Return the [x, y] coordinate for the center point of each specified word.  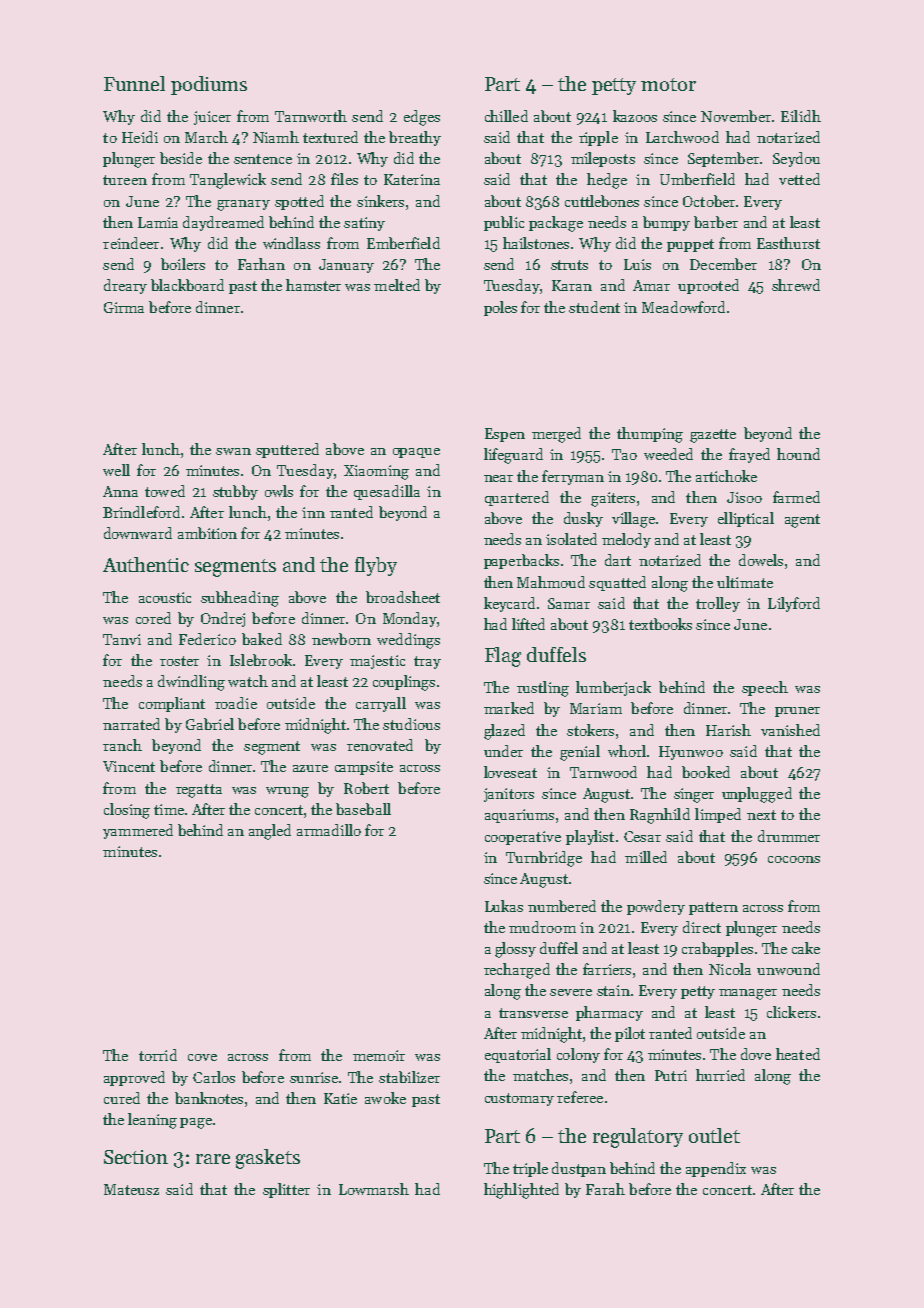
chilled [506, 116]
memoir [379, 1055]
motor [668, 84]
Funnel [134, 83]
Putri [671, 1075]
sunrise [314, 1077]
